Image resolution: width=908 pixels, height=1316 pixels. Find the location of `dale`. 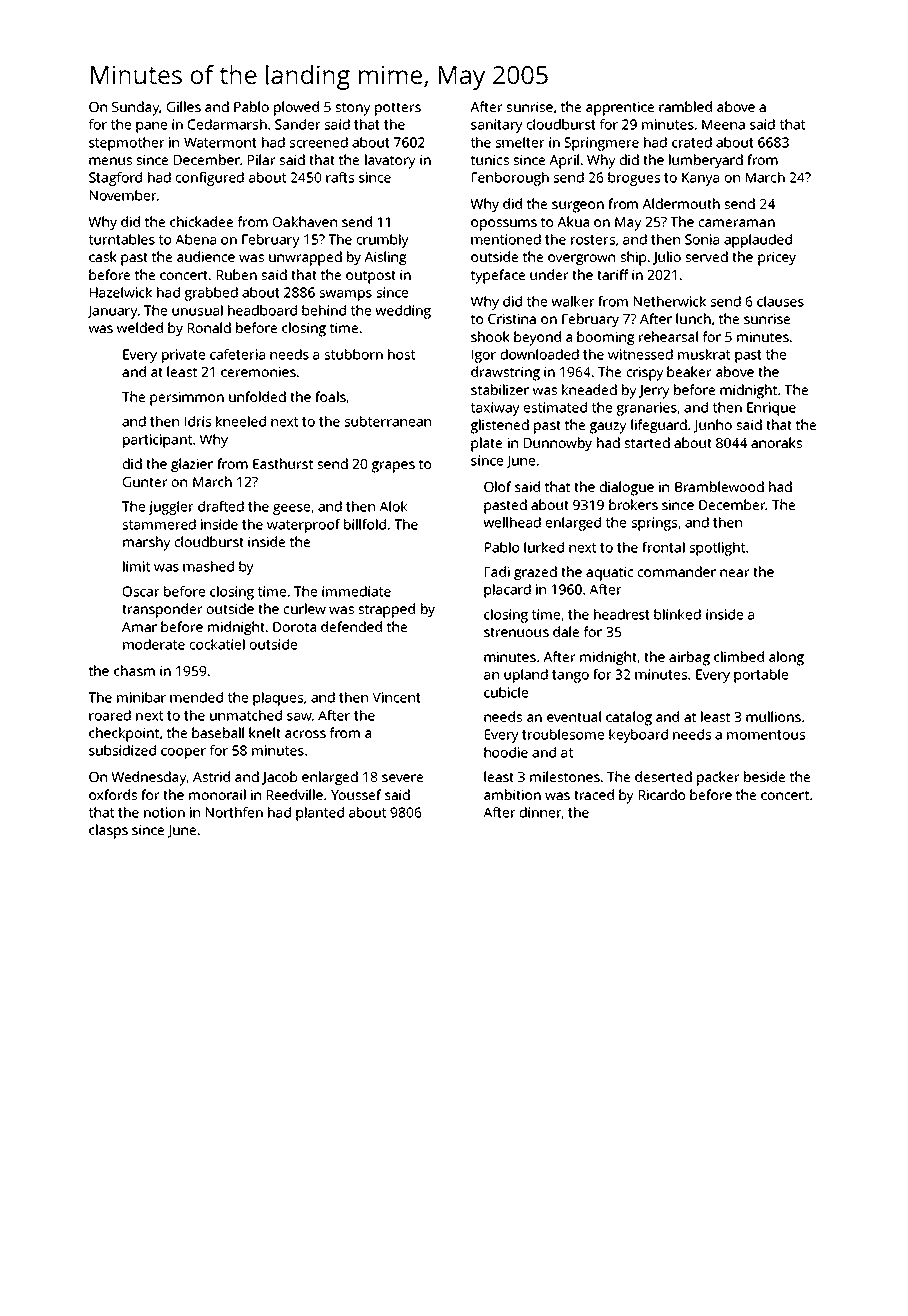

dale is located at coordinates (566, 631).
